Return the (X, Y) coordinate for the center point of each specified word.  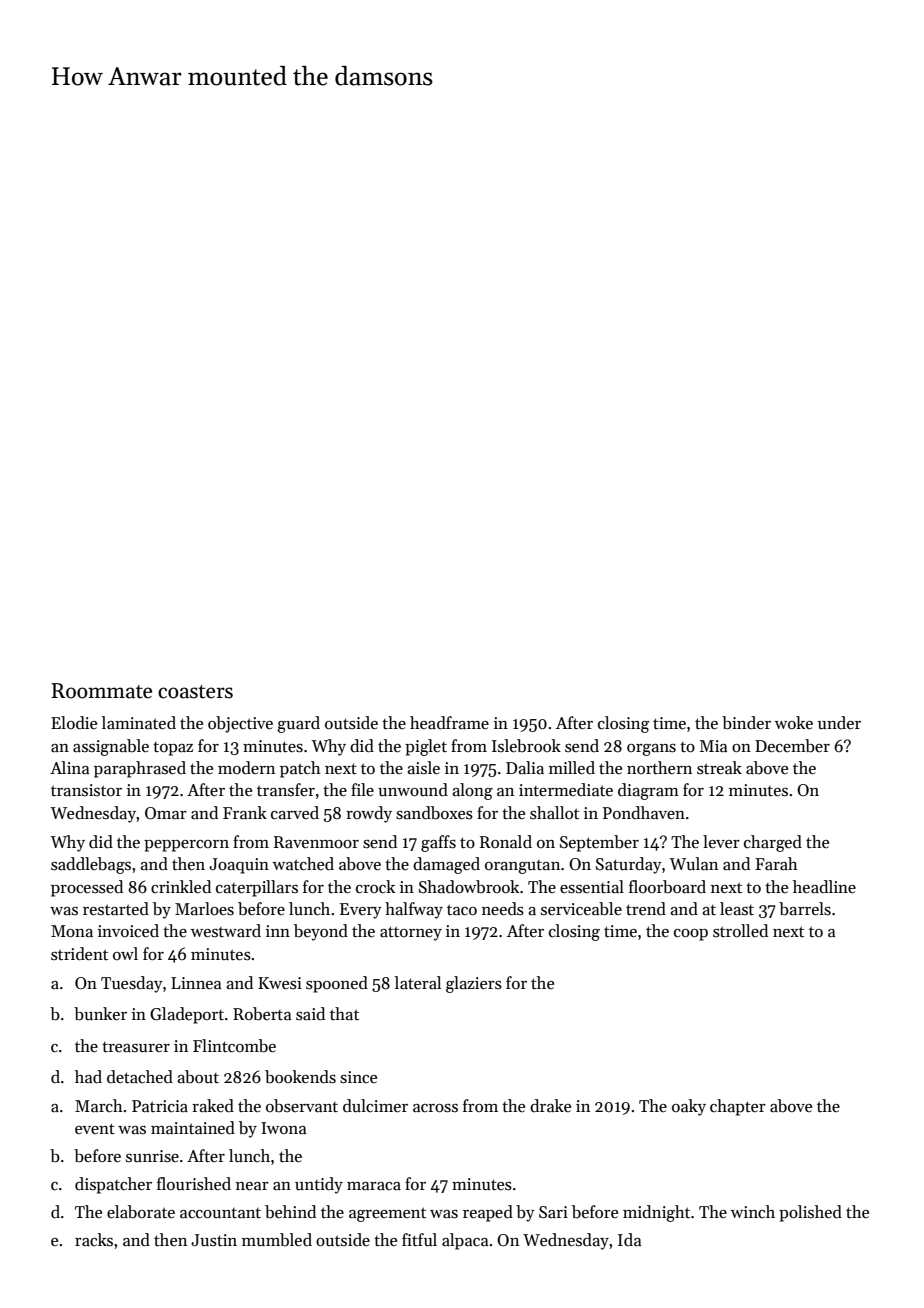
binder (746, 723)
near (252, 1186)
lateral (418, 982)
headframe (449, 723)
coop (691, 935)
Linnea (196, 983)
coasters (195, 692)
